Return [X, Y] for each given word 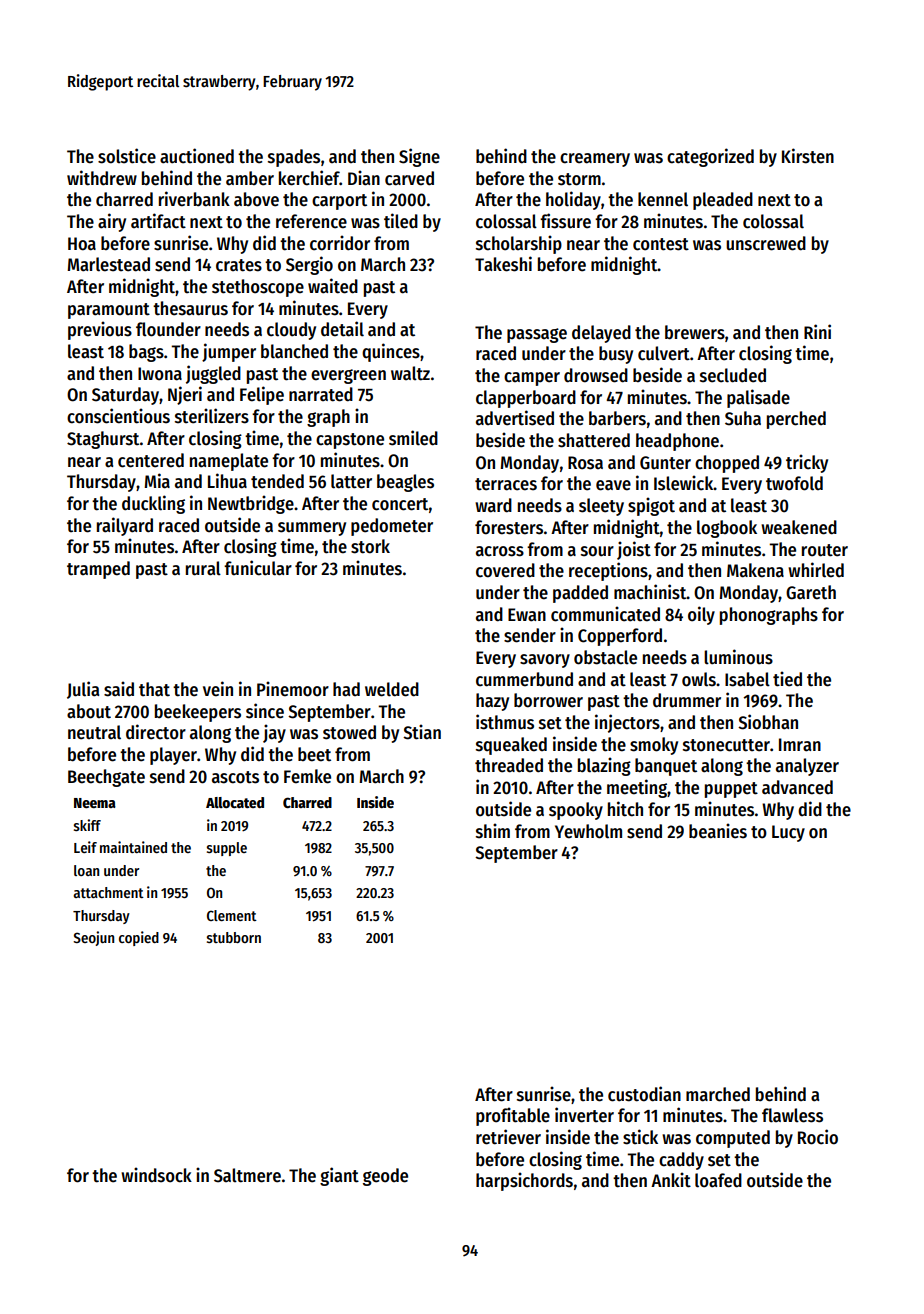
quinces [391, 352]
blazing [604, 766]
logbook [727, 529]
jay [274, 733]
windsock [156, 1175]
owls [699, 679]
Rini [817, 331]
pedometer [392, 527]
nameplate [229, 462]
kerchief [309, 178]
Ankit [671, 1180]
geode [385, 1177]
